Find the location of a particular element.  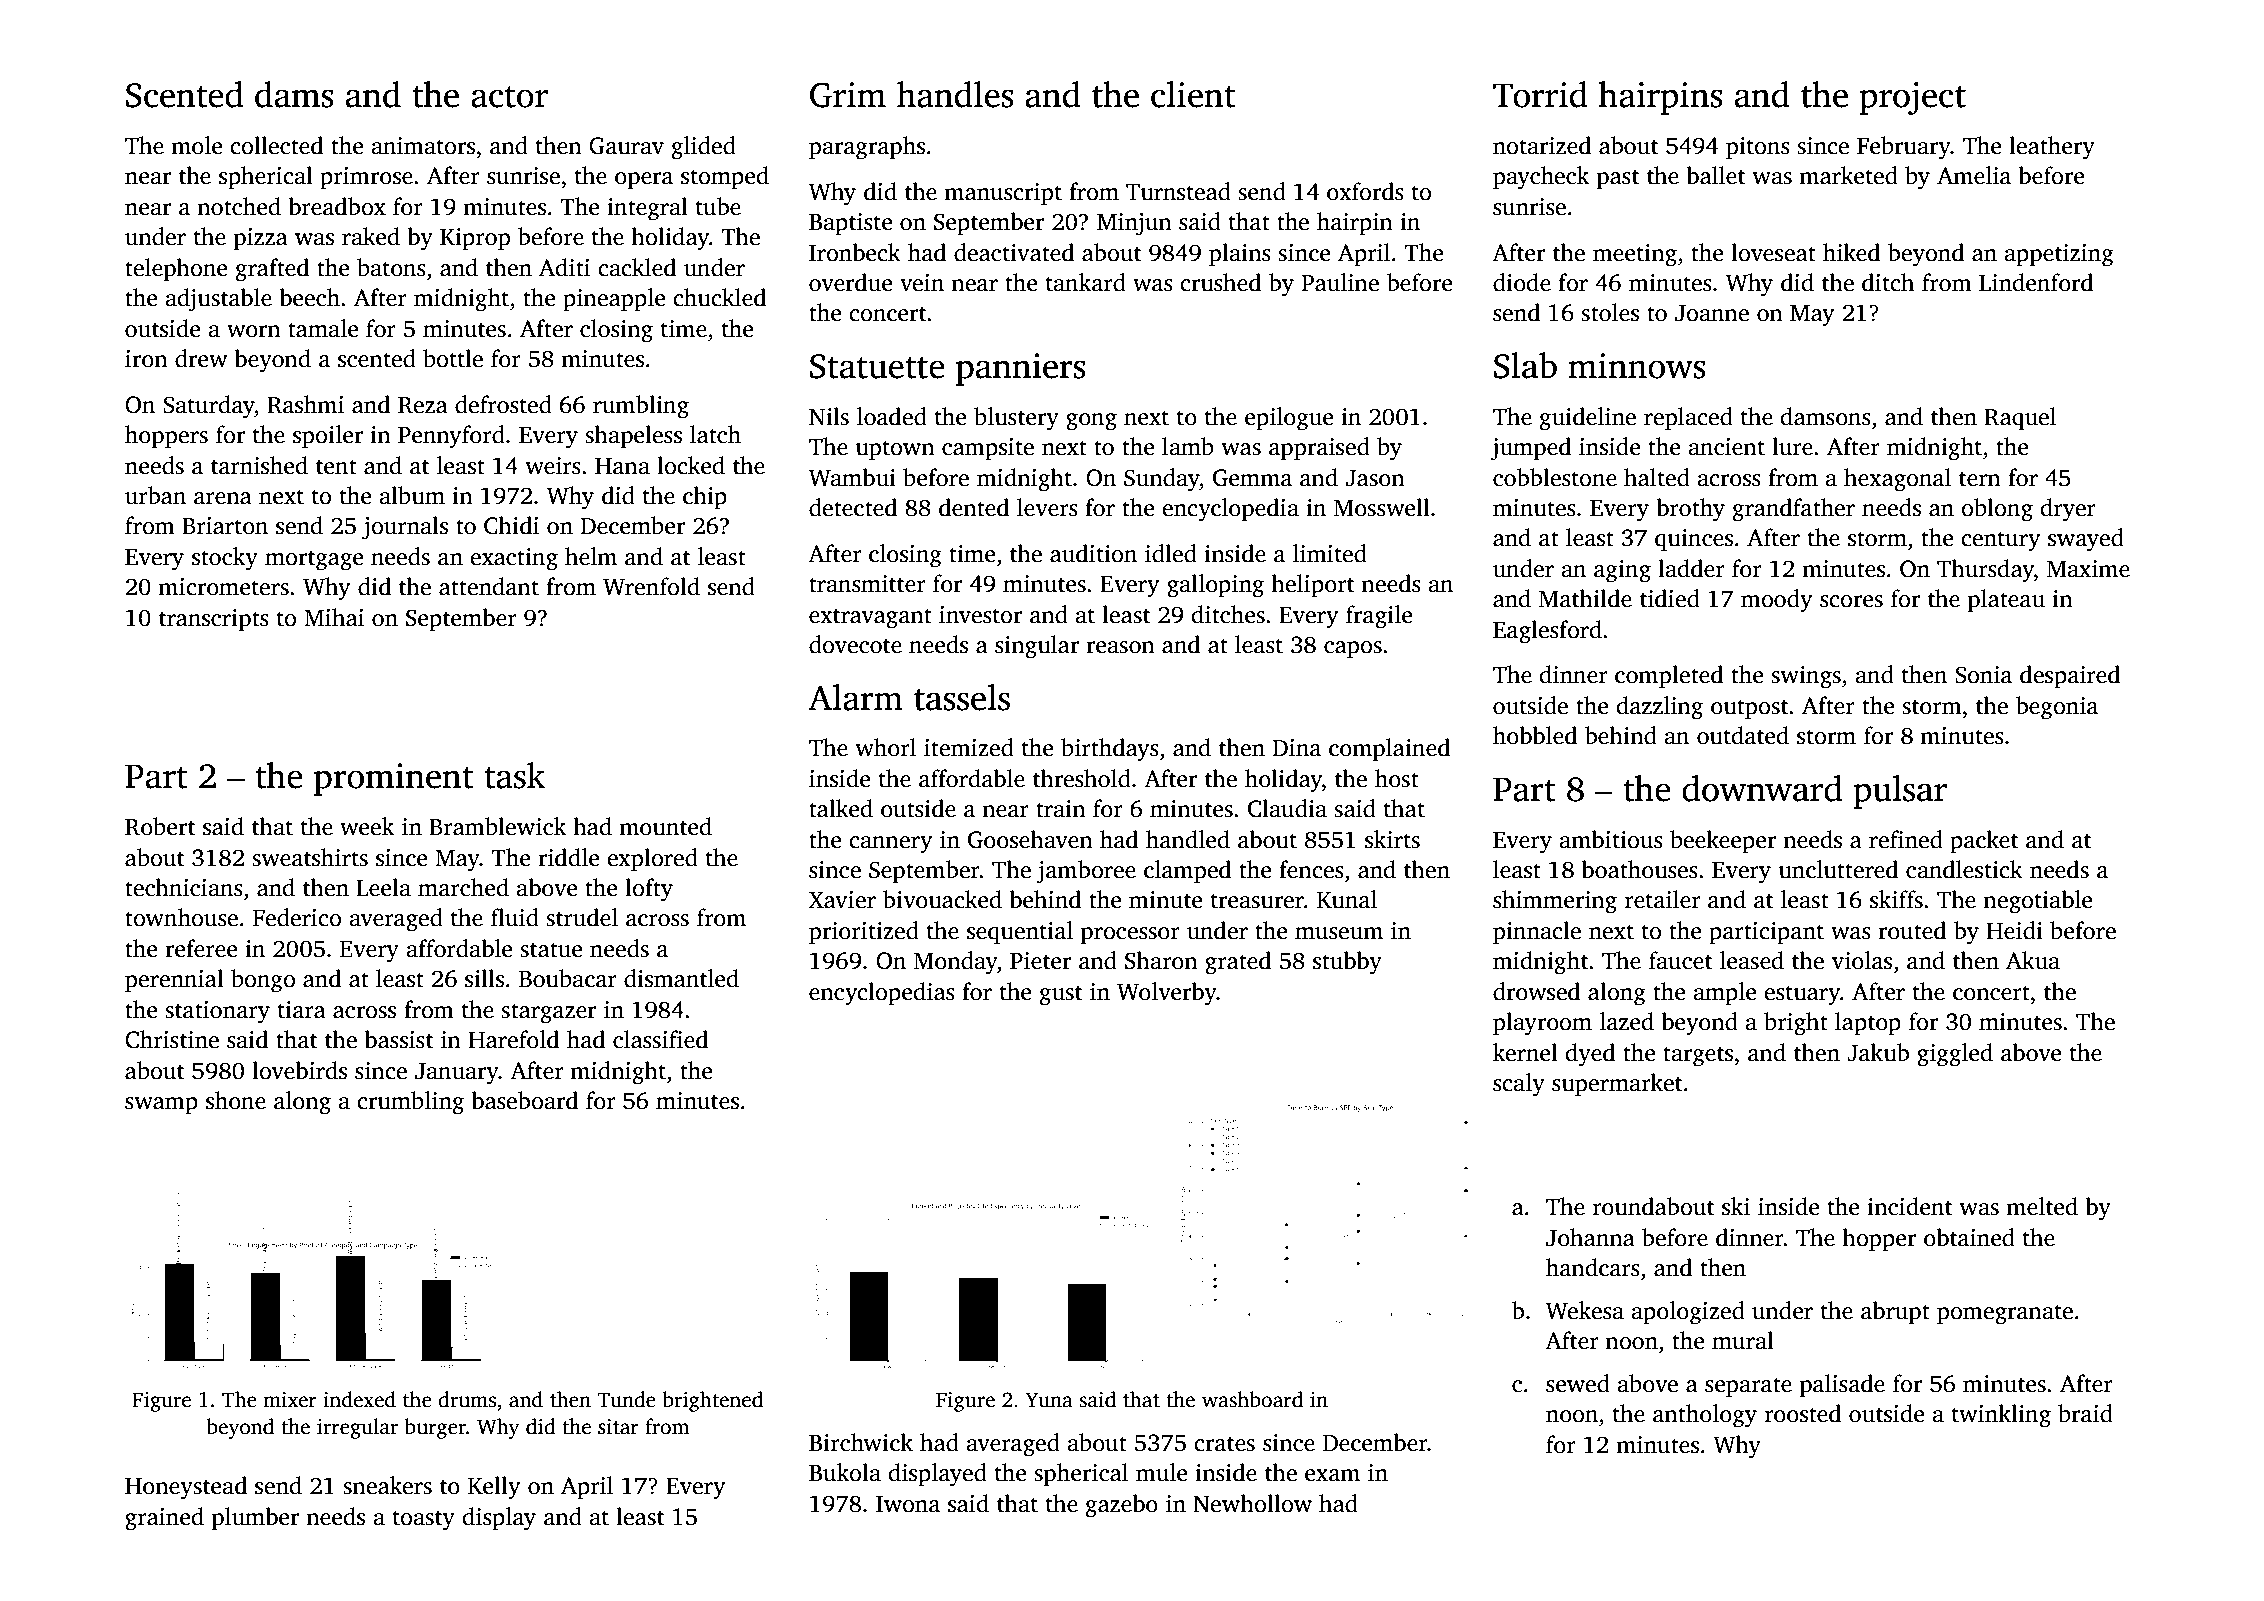

hiked is located at coordinates (1851, 252).
